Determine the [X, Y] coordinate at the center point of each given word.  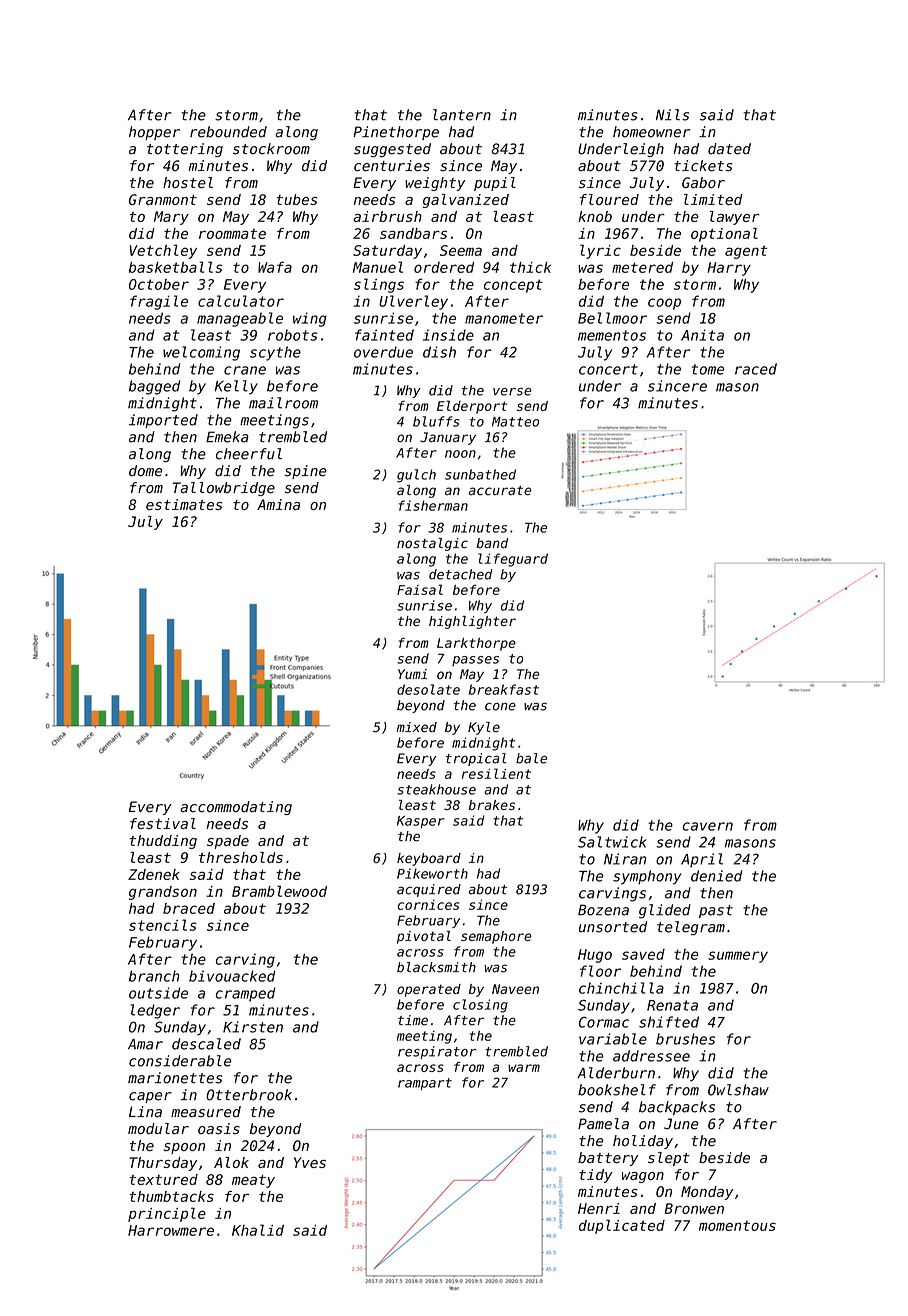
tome [708, 369]
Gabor [703, 182]
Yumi [412, 674]
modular [158, 1129]
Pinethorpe [396, 133]
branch [154, 976]
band [492, 543]
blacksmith [436, 967]
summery [738, 957]
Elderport [472, 407]
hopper [154, 133]
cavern [708, 826]
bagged [154, 387]
